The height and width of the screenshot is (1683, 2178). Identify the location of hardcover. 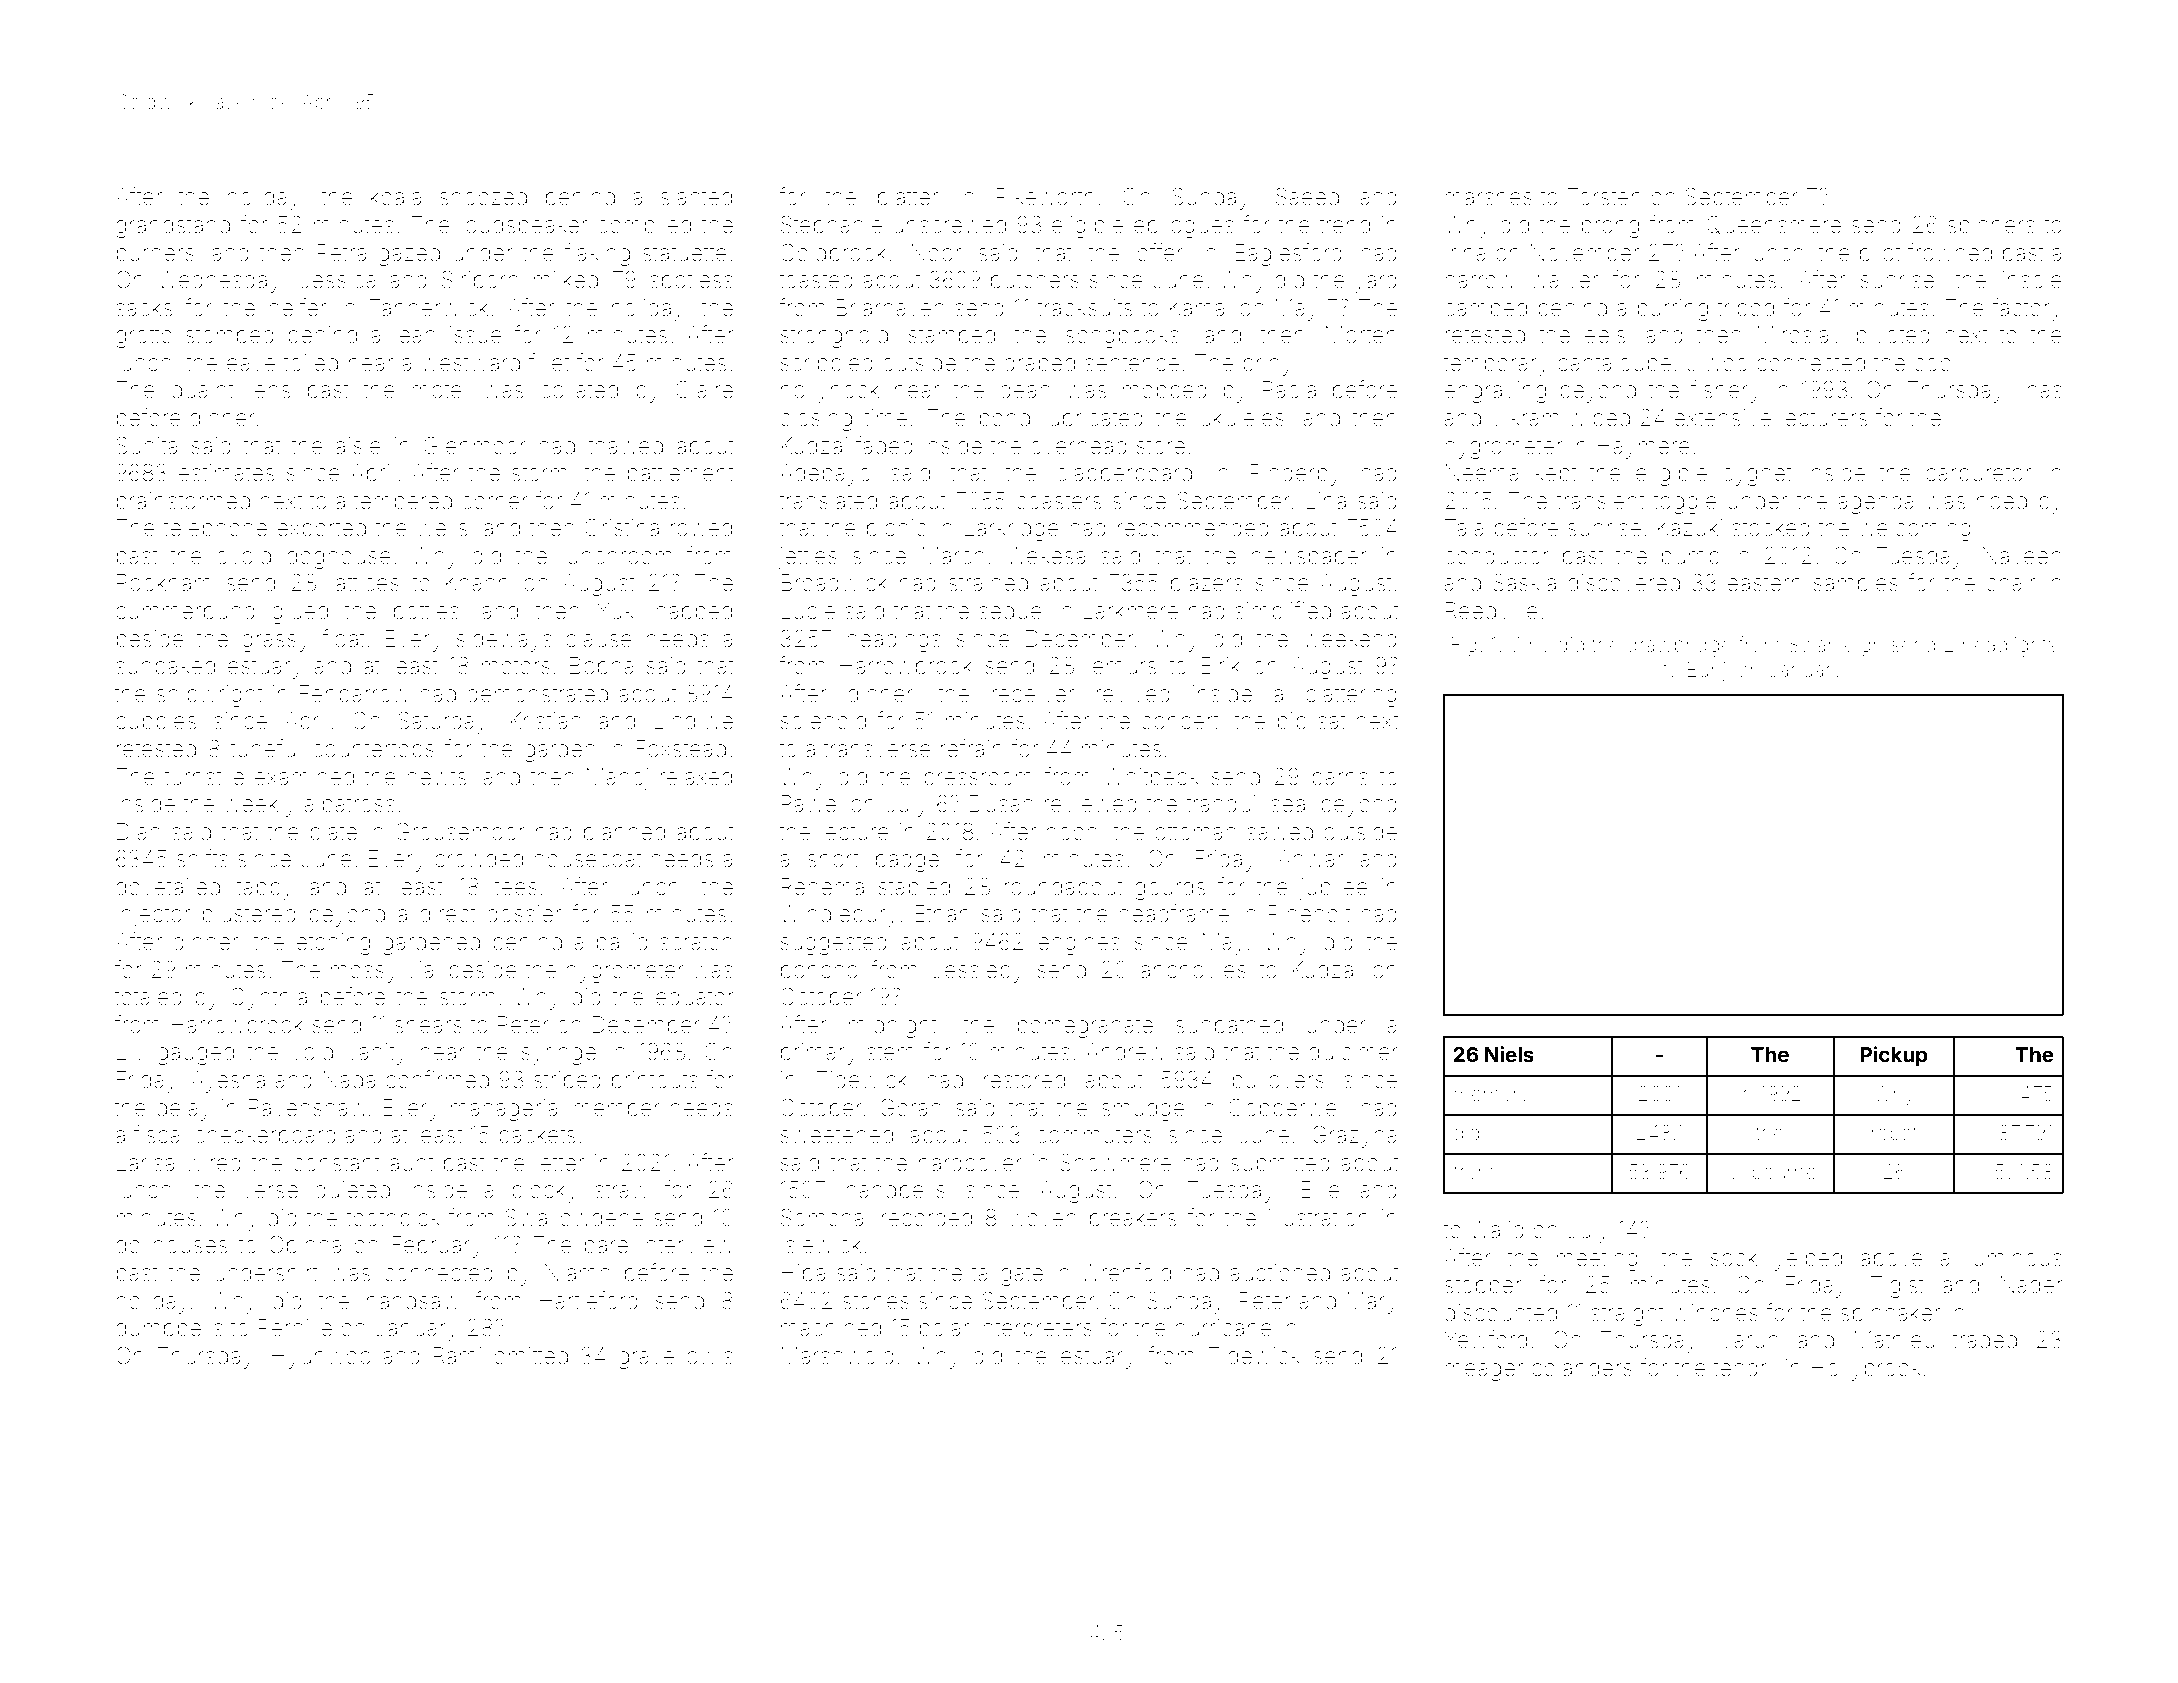
(970, 1163).
